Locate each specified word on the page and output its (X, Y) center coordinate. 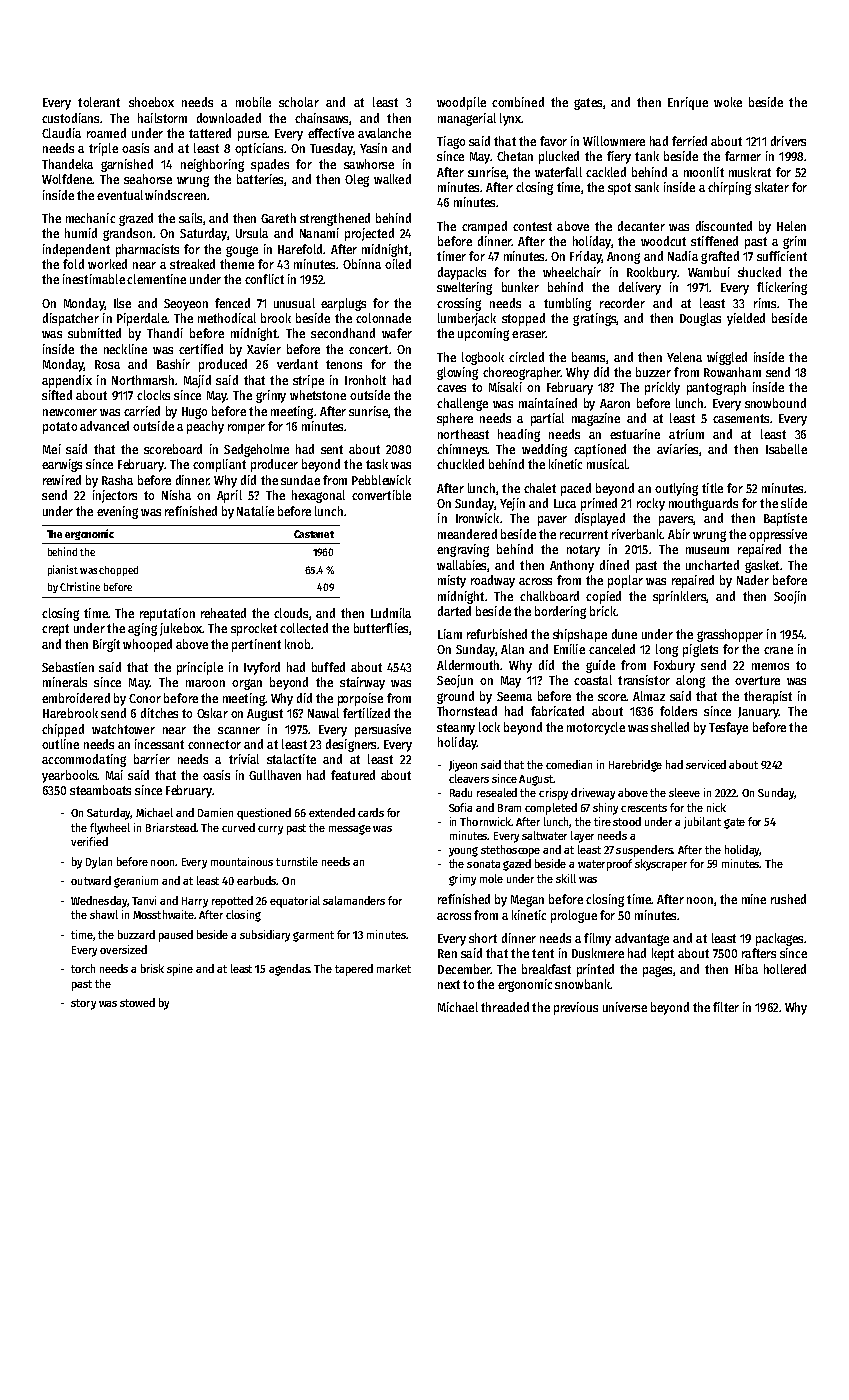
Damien (215, 812)
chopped (118, 571)
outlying (676, 489)
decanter (641, 226)
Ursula (252, 233)
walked (392, 179)
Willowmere (614, 141)
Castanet (314, 534)
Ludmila (391, 613)
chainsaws (321, 118)
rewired (62, 480)
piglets (700, 650)
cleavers (469, 778)
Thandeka (67, 164)
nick (716, 807)
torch (83, 968)
